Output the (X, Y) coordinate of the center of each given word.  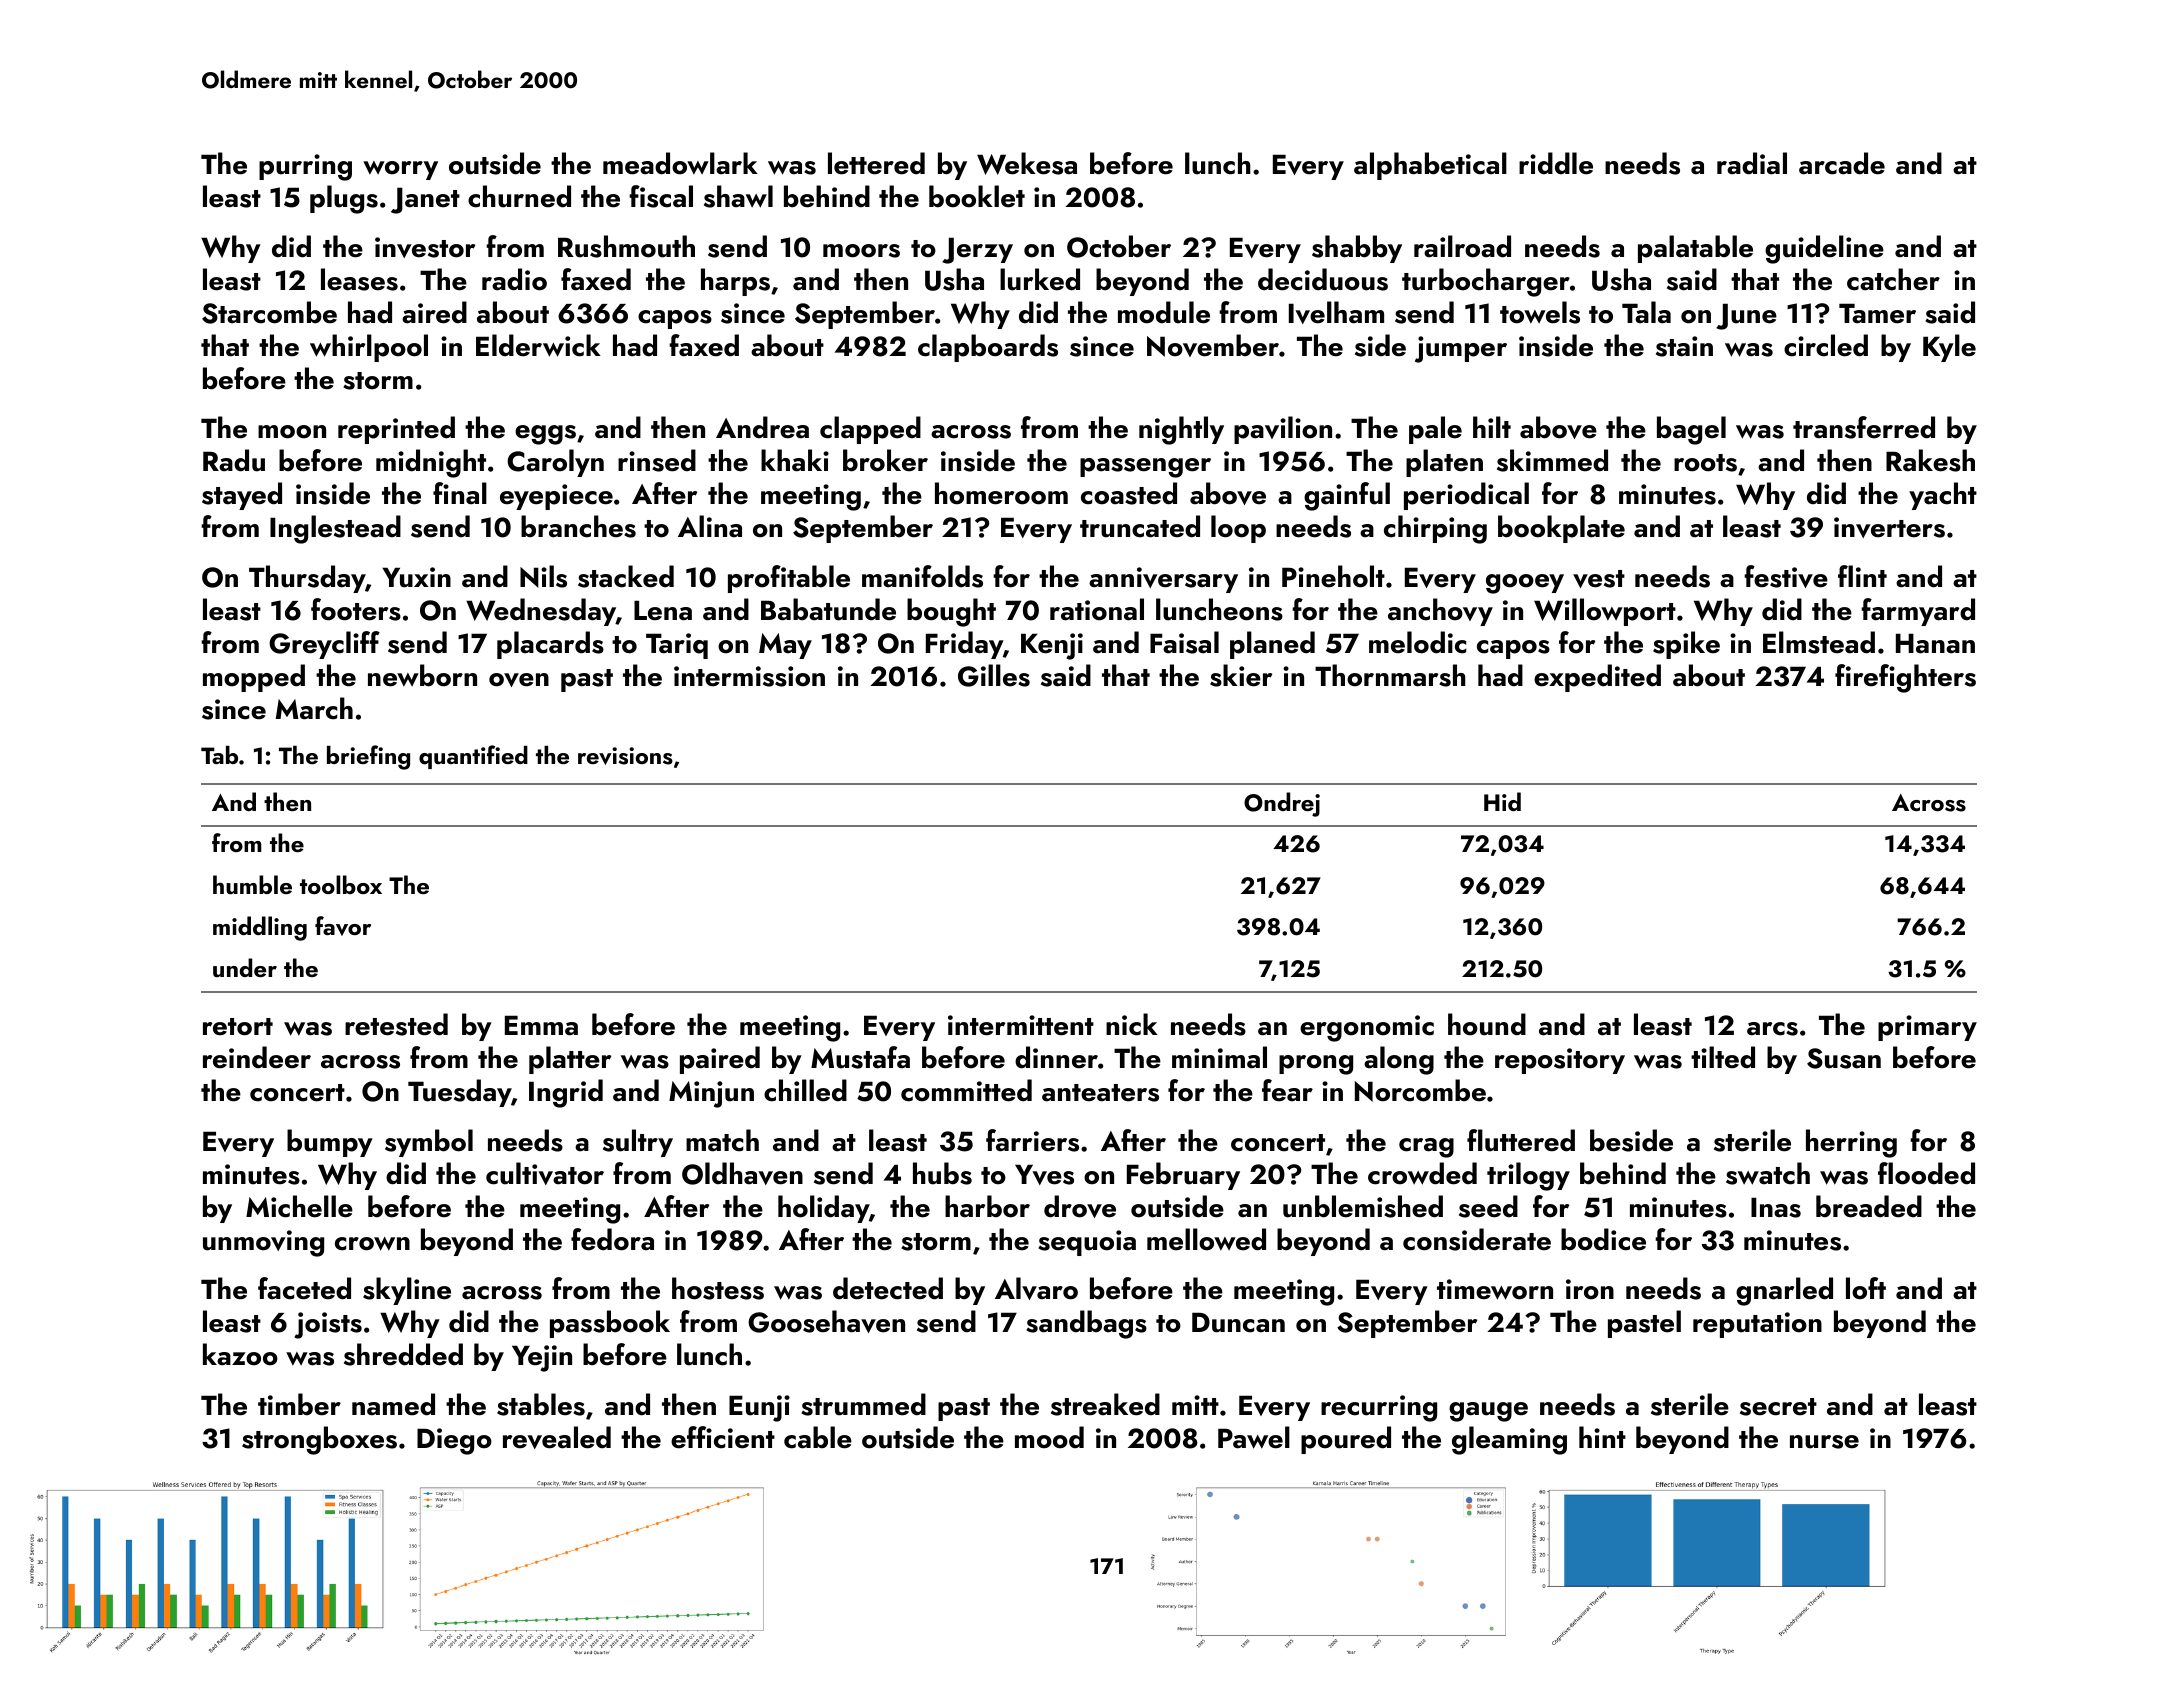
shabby (1357, 249)
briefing (368, 757)
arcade (1842, 163)
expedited (1597, 678)
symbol (429, 1143)
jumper (1461, 349)
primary (1927, 1028)
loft (1866, 1288)
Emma (541, 1025)
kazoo (240, 1354)
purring (305, 167)
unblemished (1363, 1206)
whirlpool (369, 348)
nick (1132, 1024)
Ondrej (1282, 804)
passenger (1145, 468)
